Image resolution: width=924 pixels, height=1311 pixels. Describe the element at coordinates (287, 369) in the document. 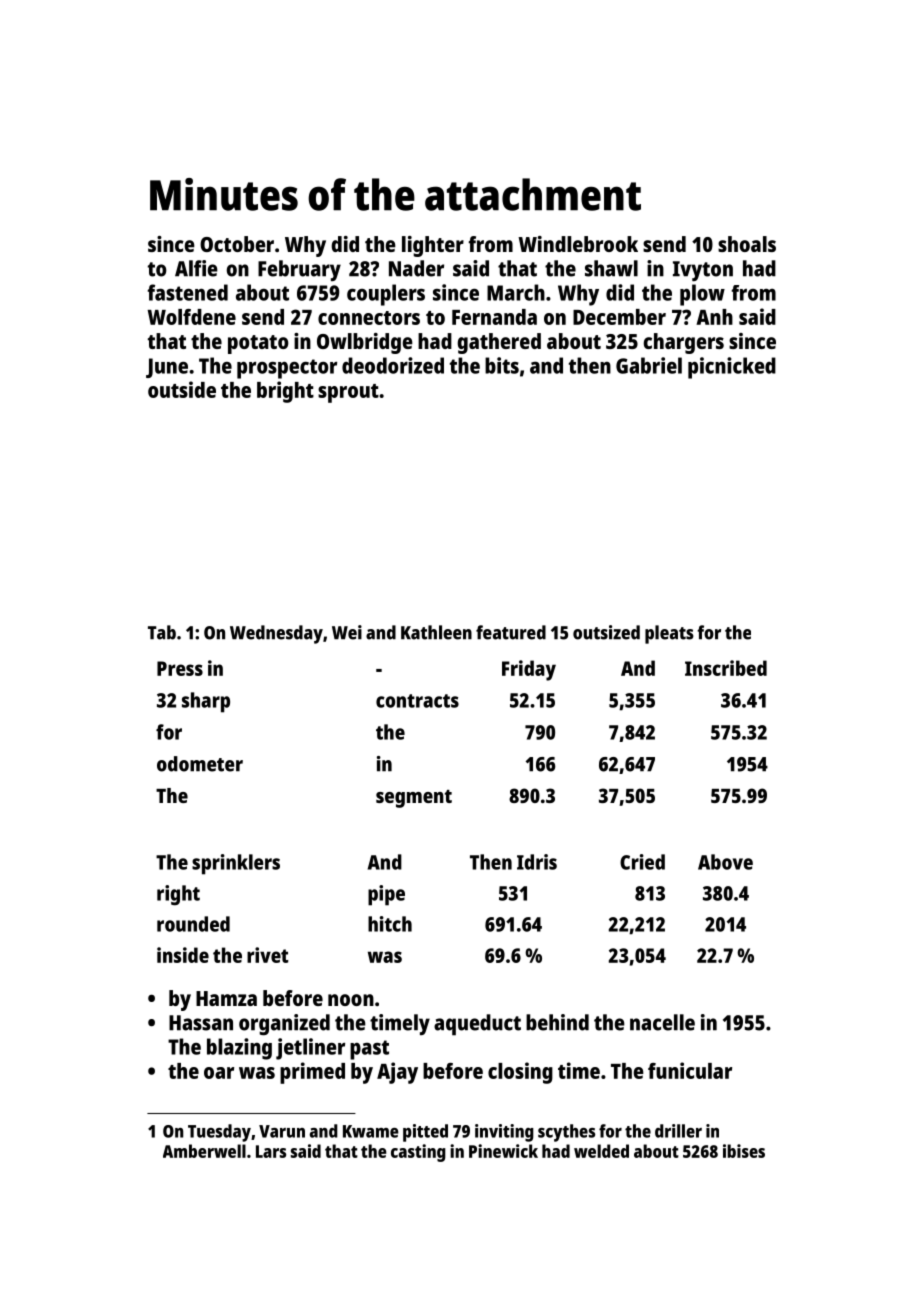

I see `prospector` at that location.
